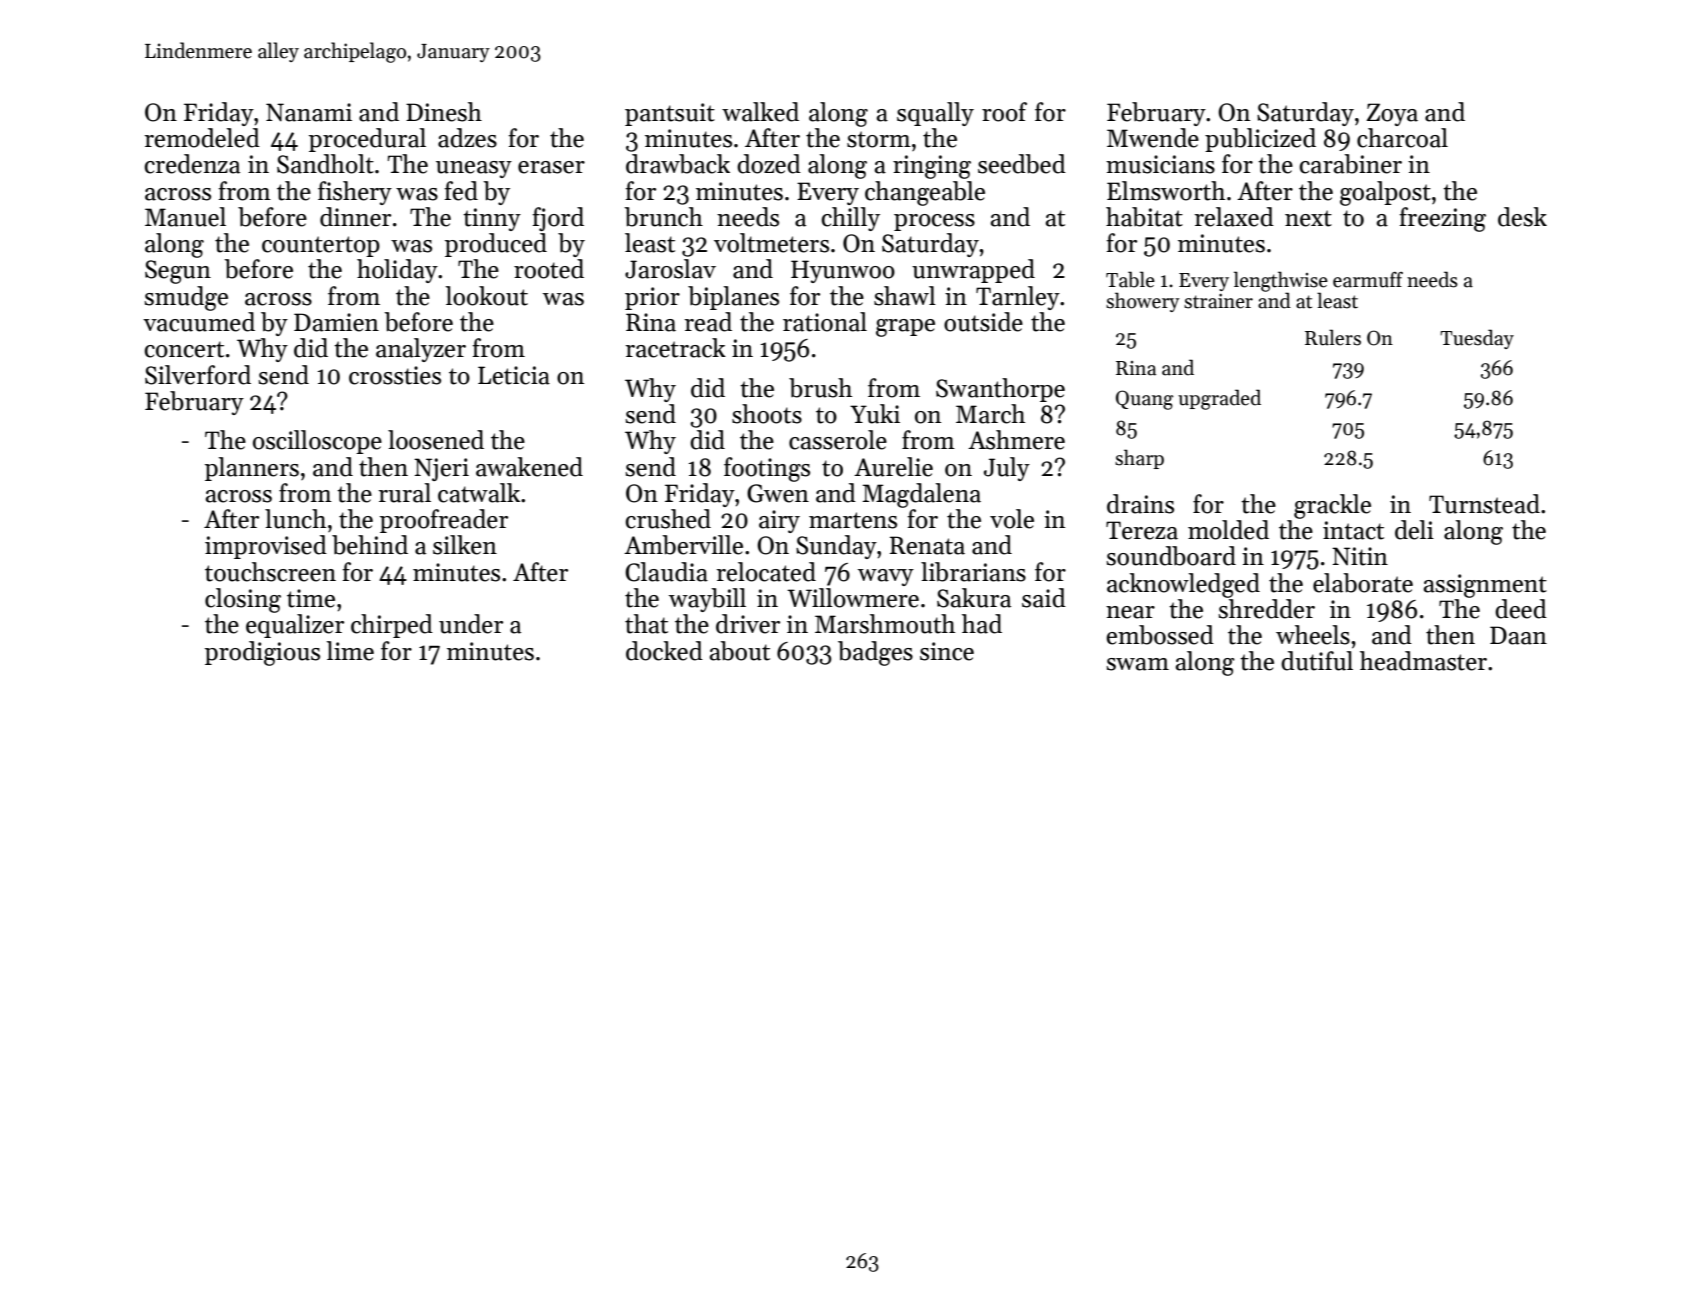  What do you see at coordinates (766, 572) in the screenshot?
I see `relocated` at bounding box center [766, 572].
